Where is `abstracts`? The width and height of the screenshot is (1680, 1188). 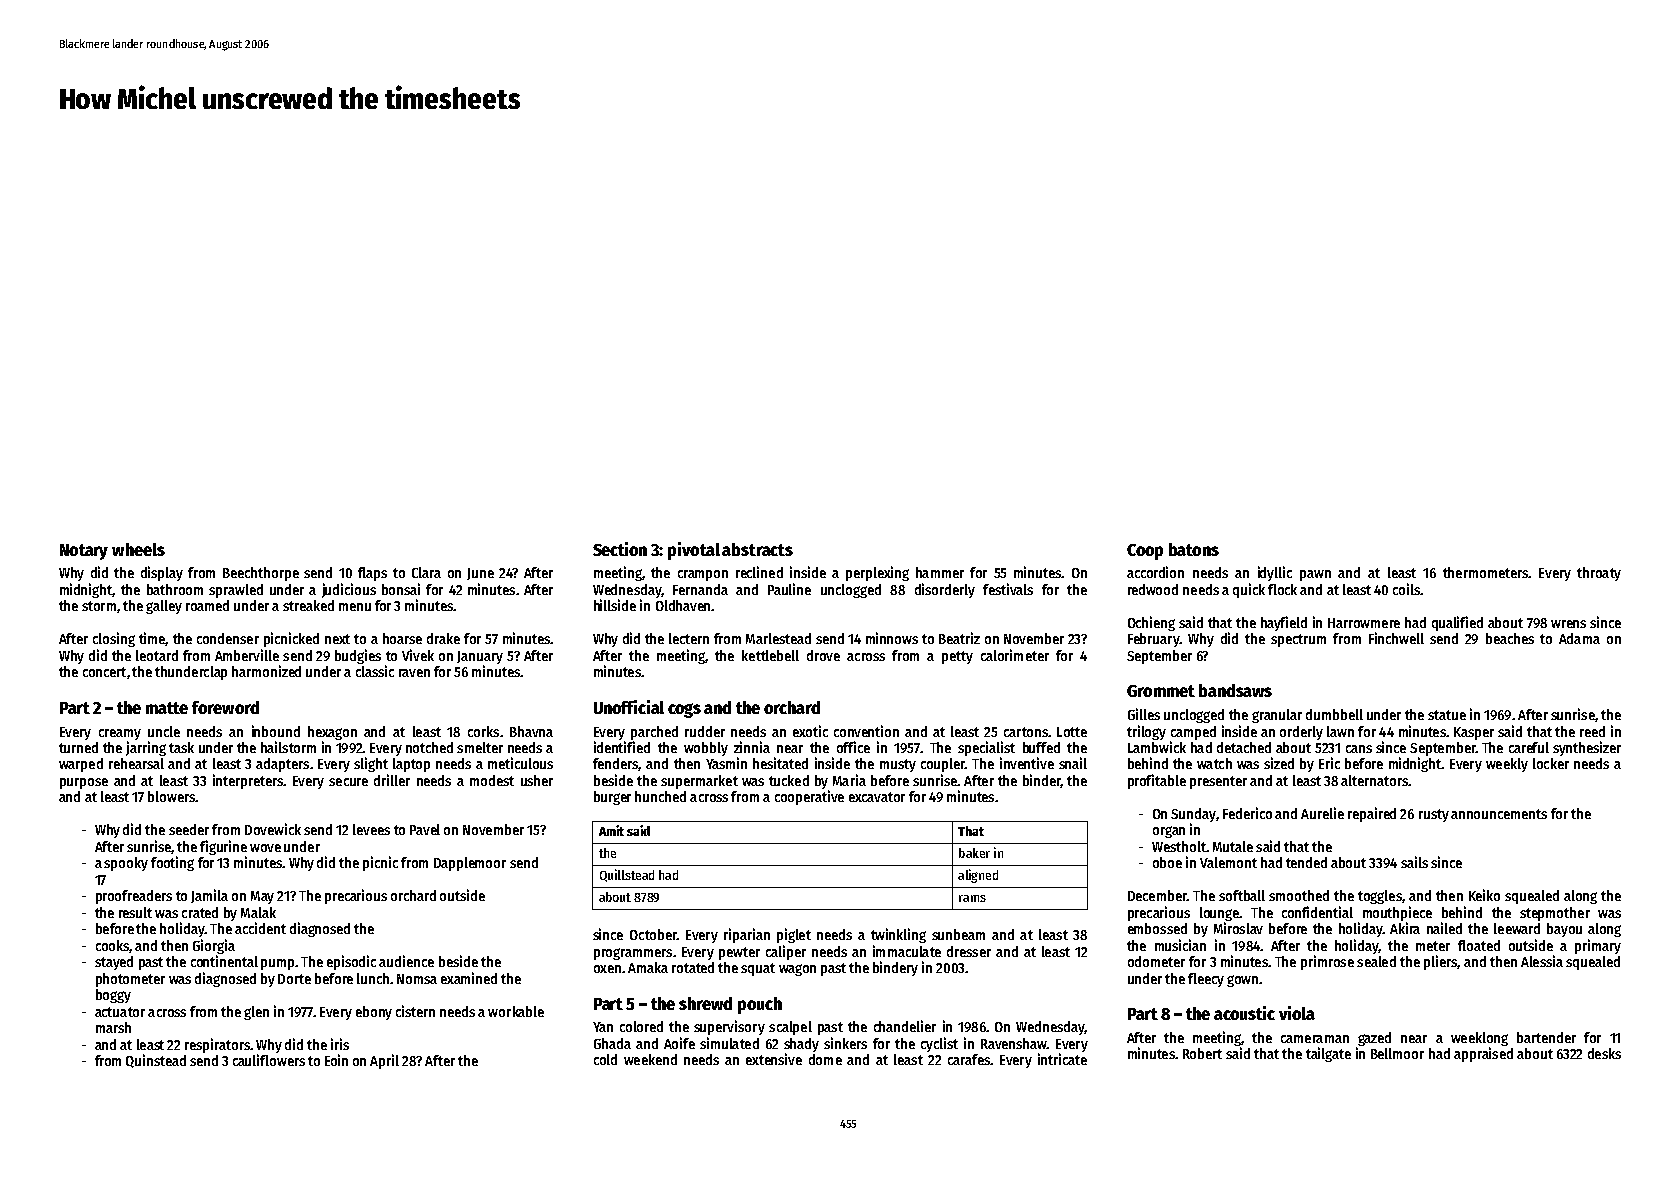 abstracts is located at coordinates (757, 549).
